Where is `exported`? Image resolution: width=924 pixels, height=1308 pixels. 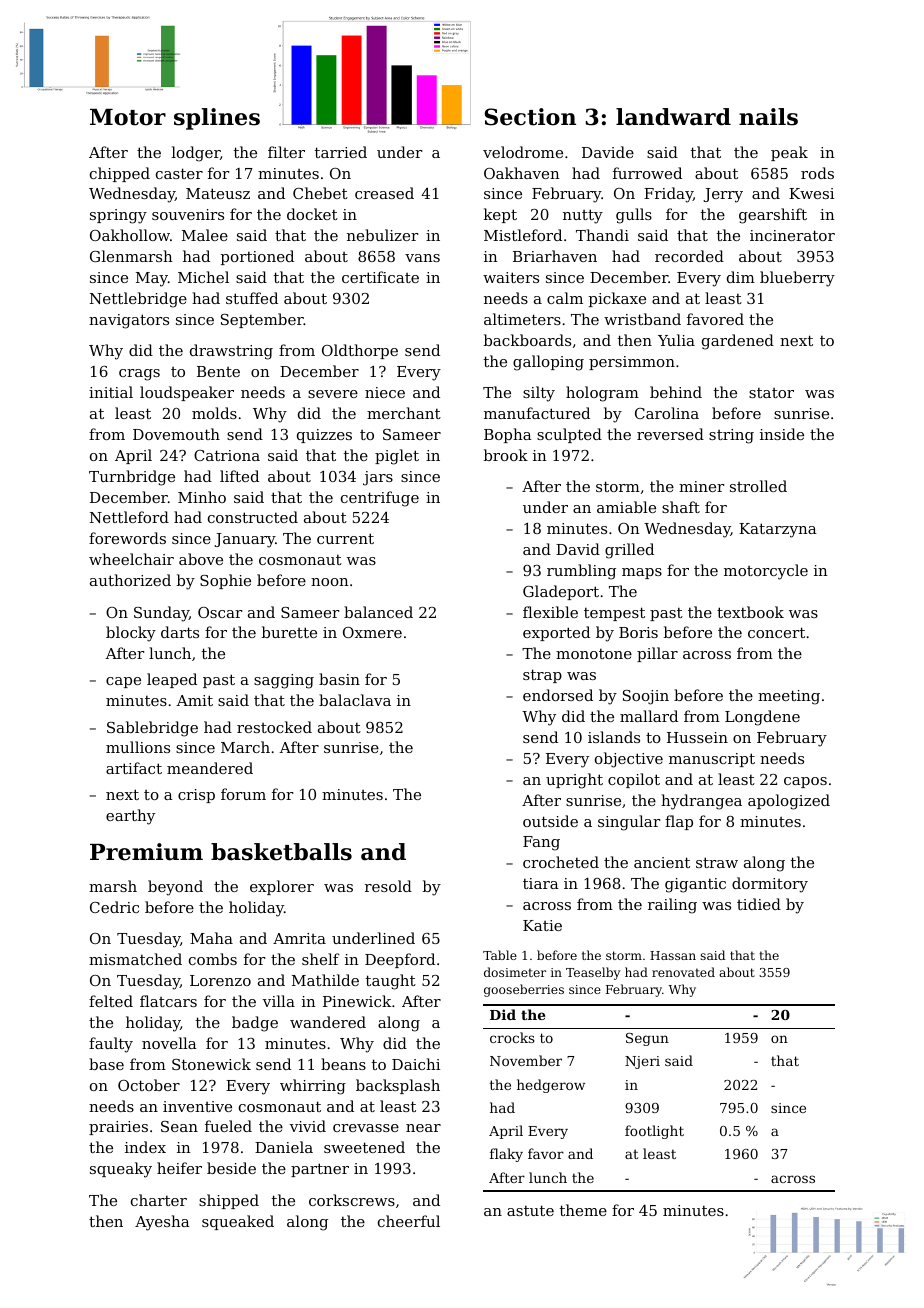
exported is located at coordinates (556, 633).
